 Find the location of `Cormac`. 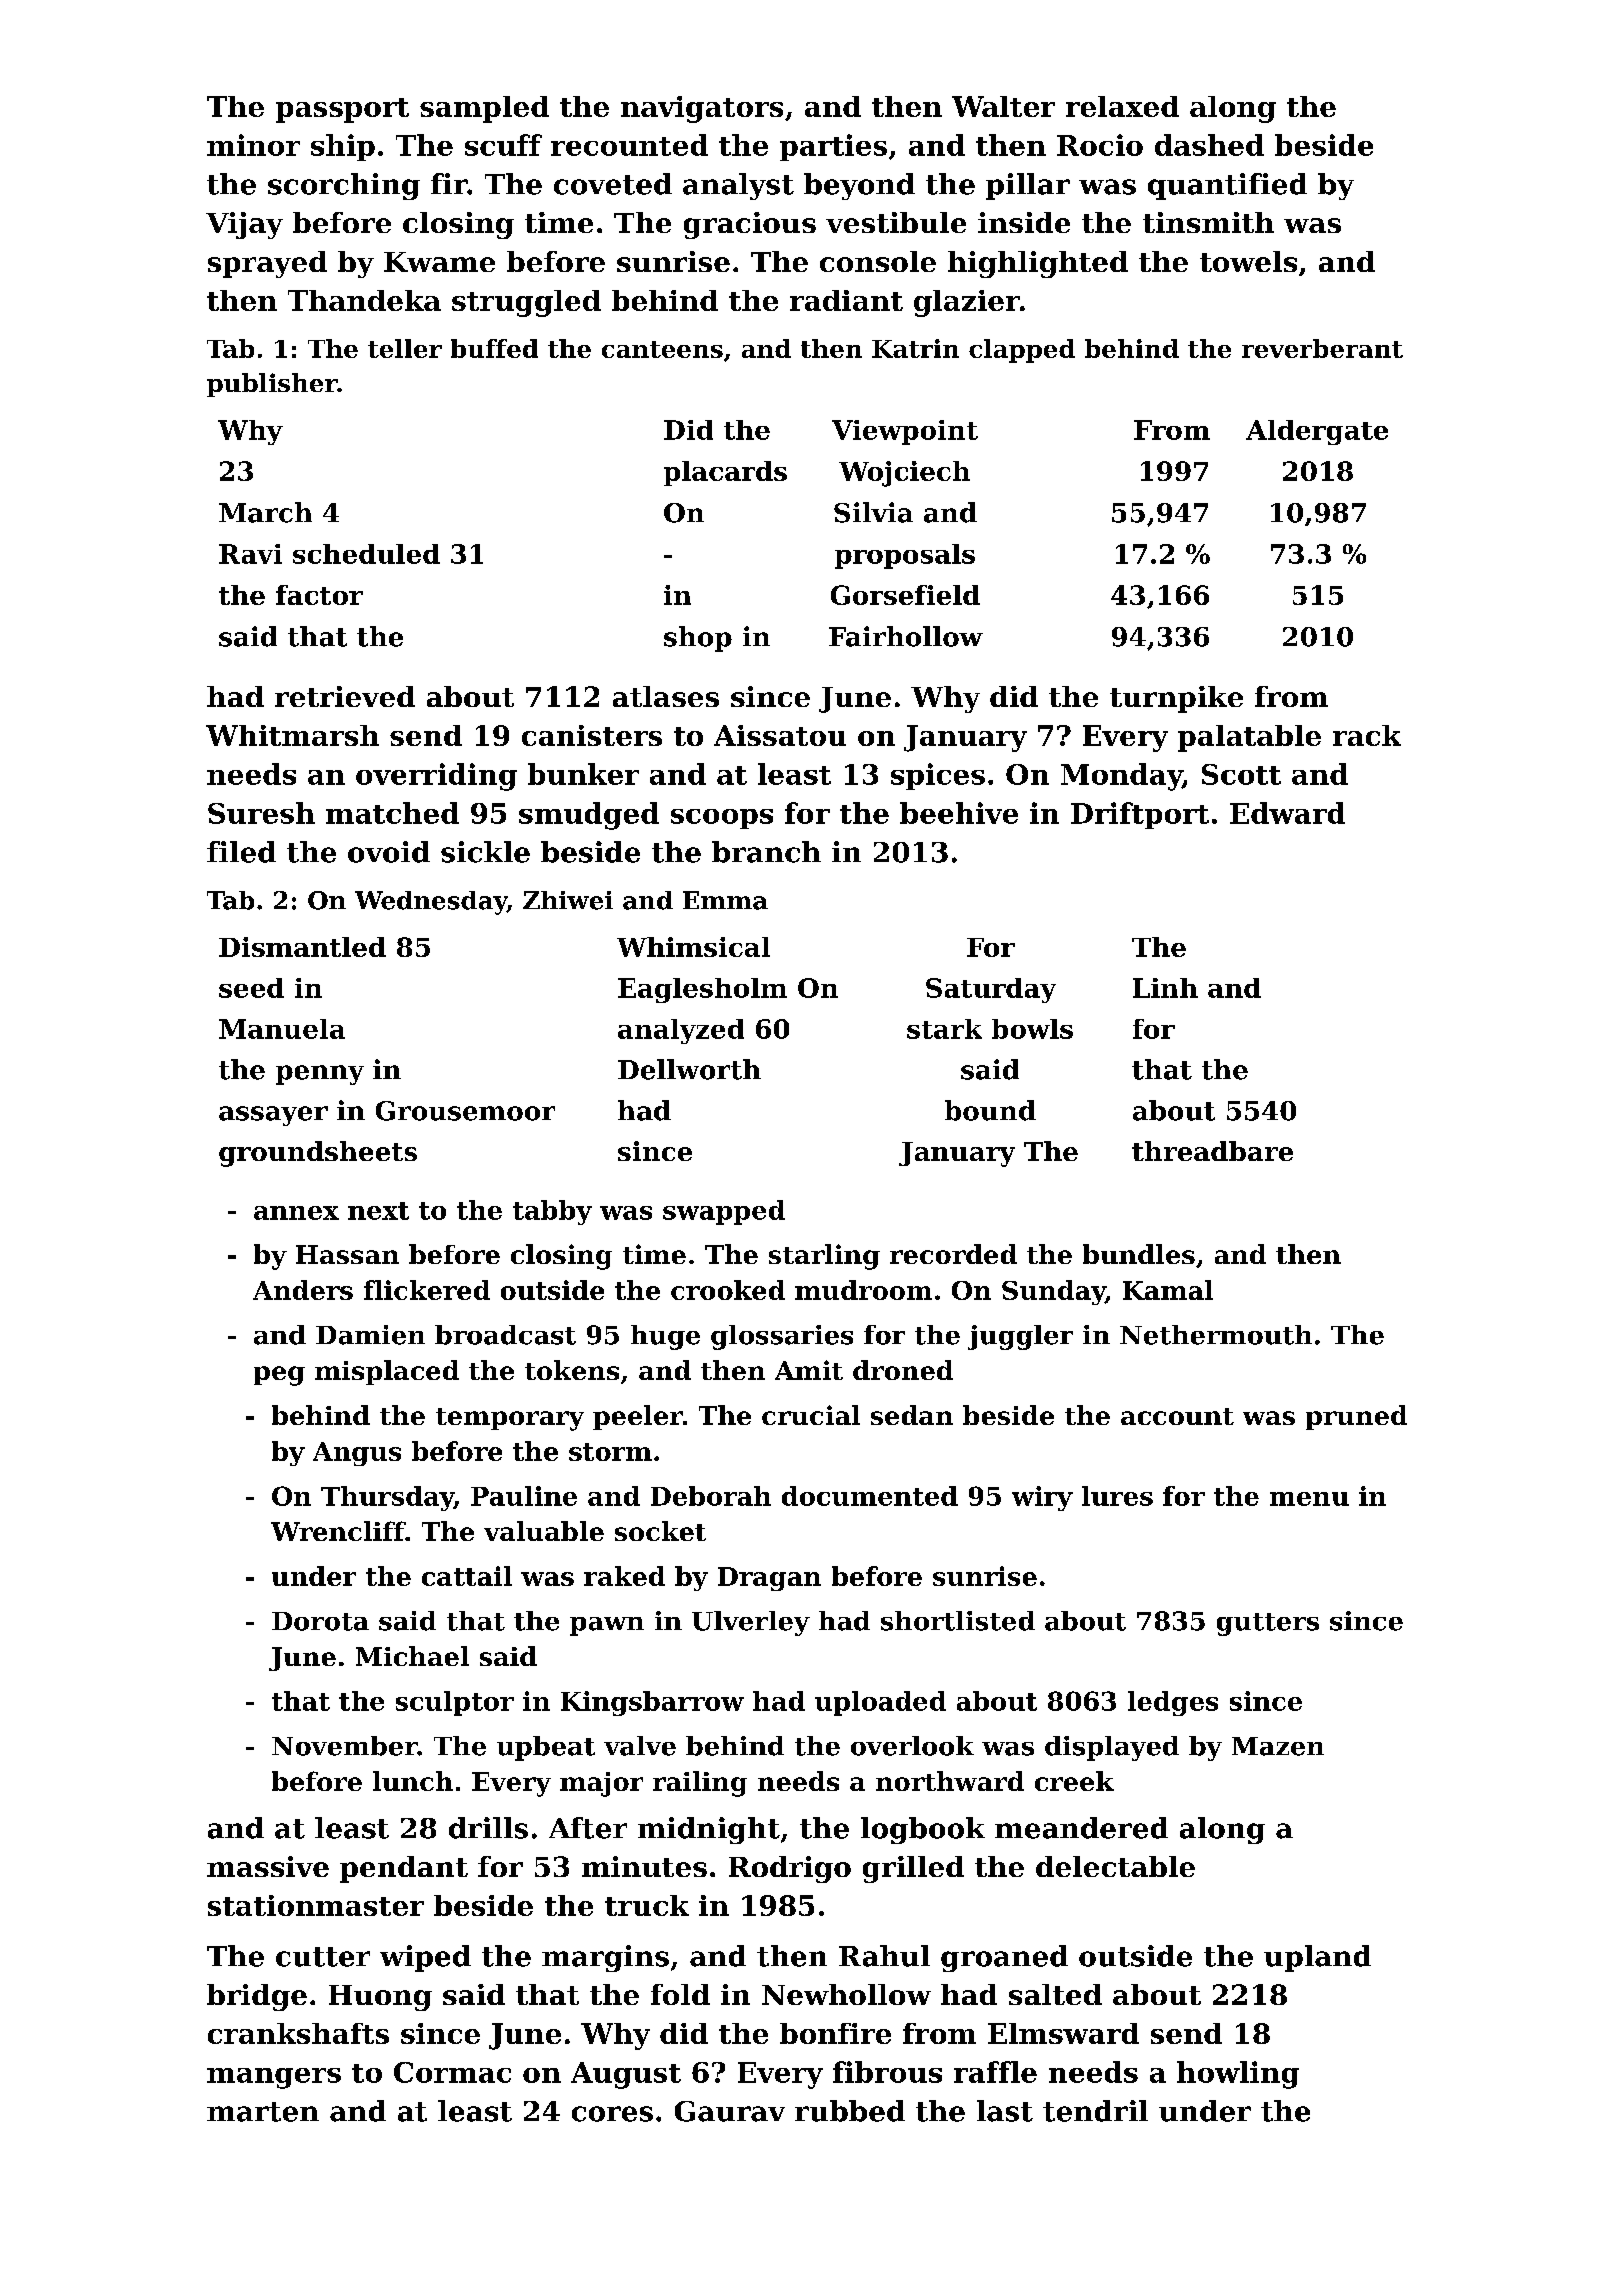

Cormac is located at coordinates (452, 2072).
